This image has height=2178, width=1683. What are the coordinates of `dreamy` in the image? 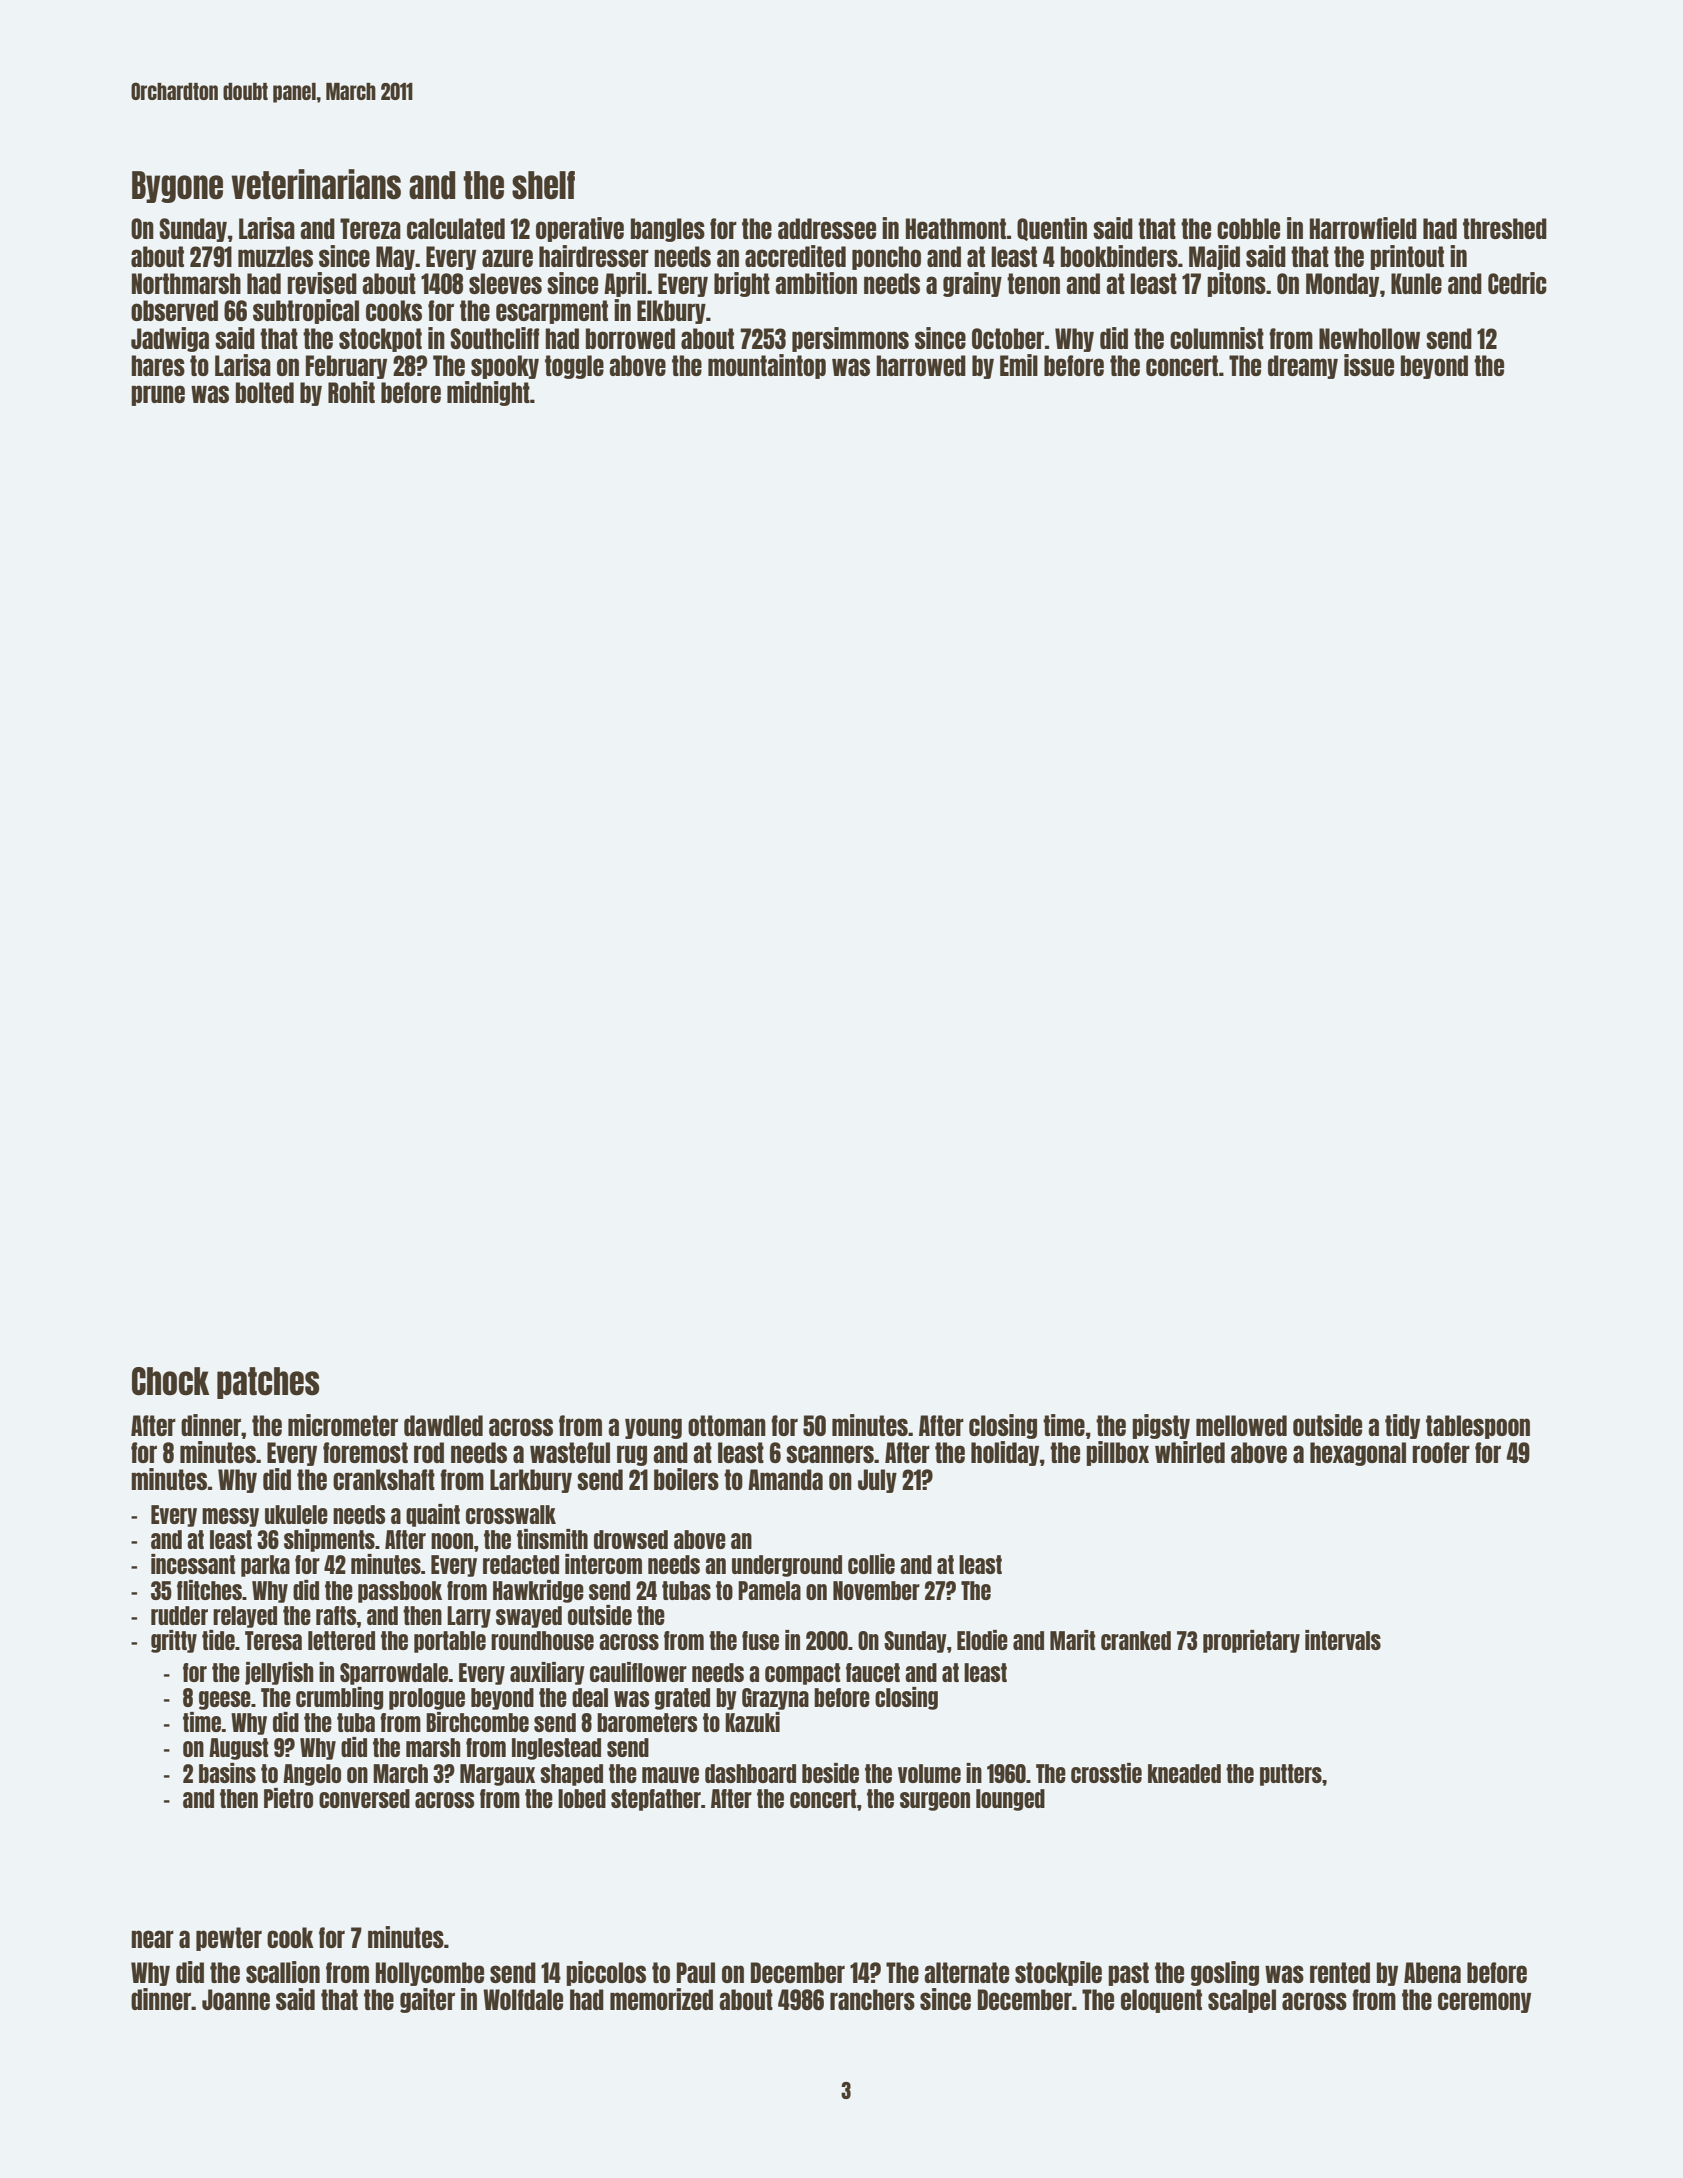 It's located at (1303, 367).
